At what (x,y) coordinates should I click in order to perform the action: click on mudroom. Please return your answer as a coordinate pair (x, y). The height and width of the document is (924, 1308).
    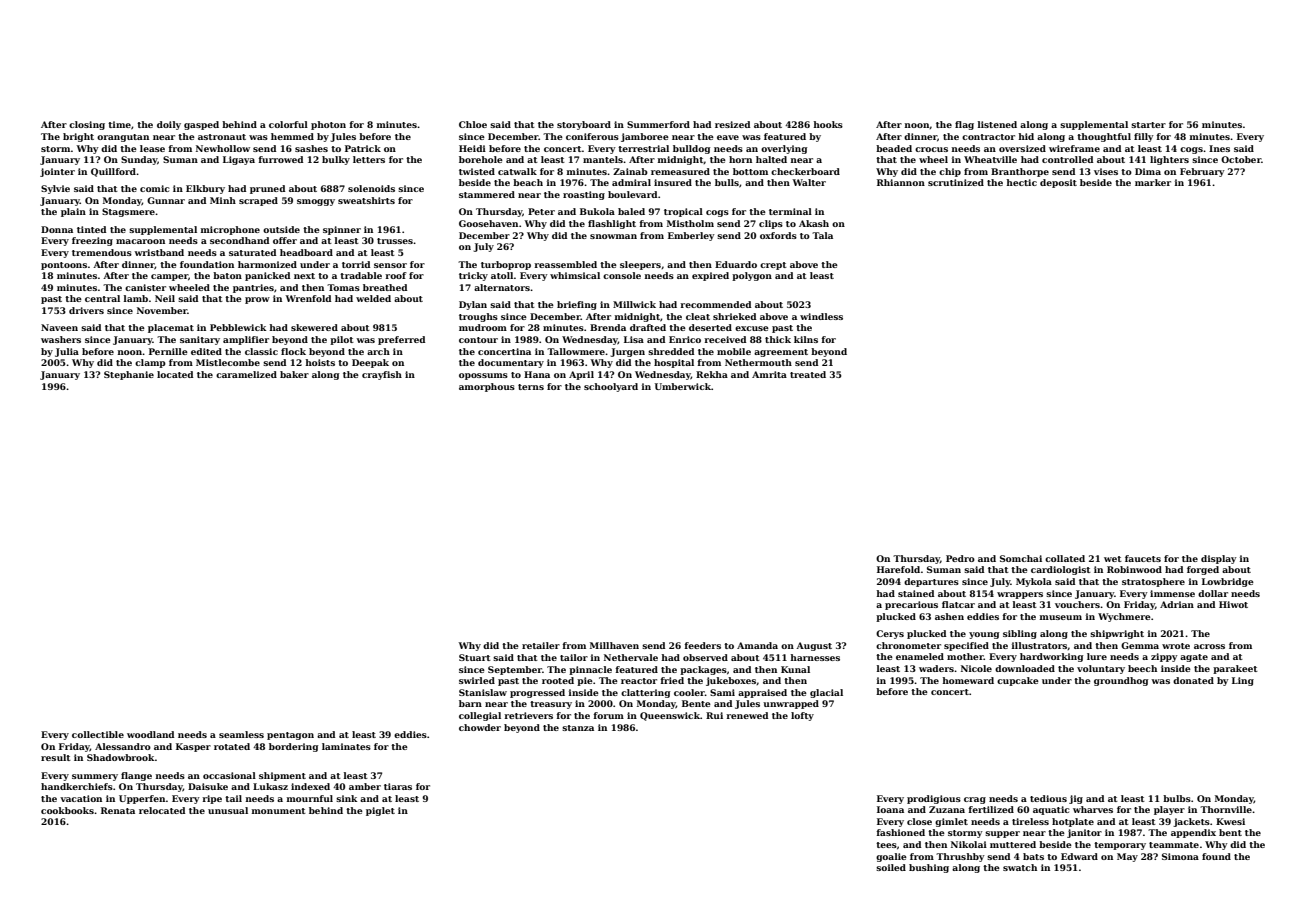
    Looking at the image, I should click on (483, 327).
